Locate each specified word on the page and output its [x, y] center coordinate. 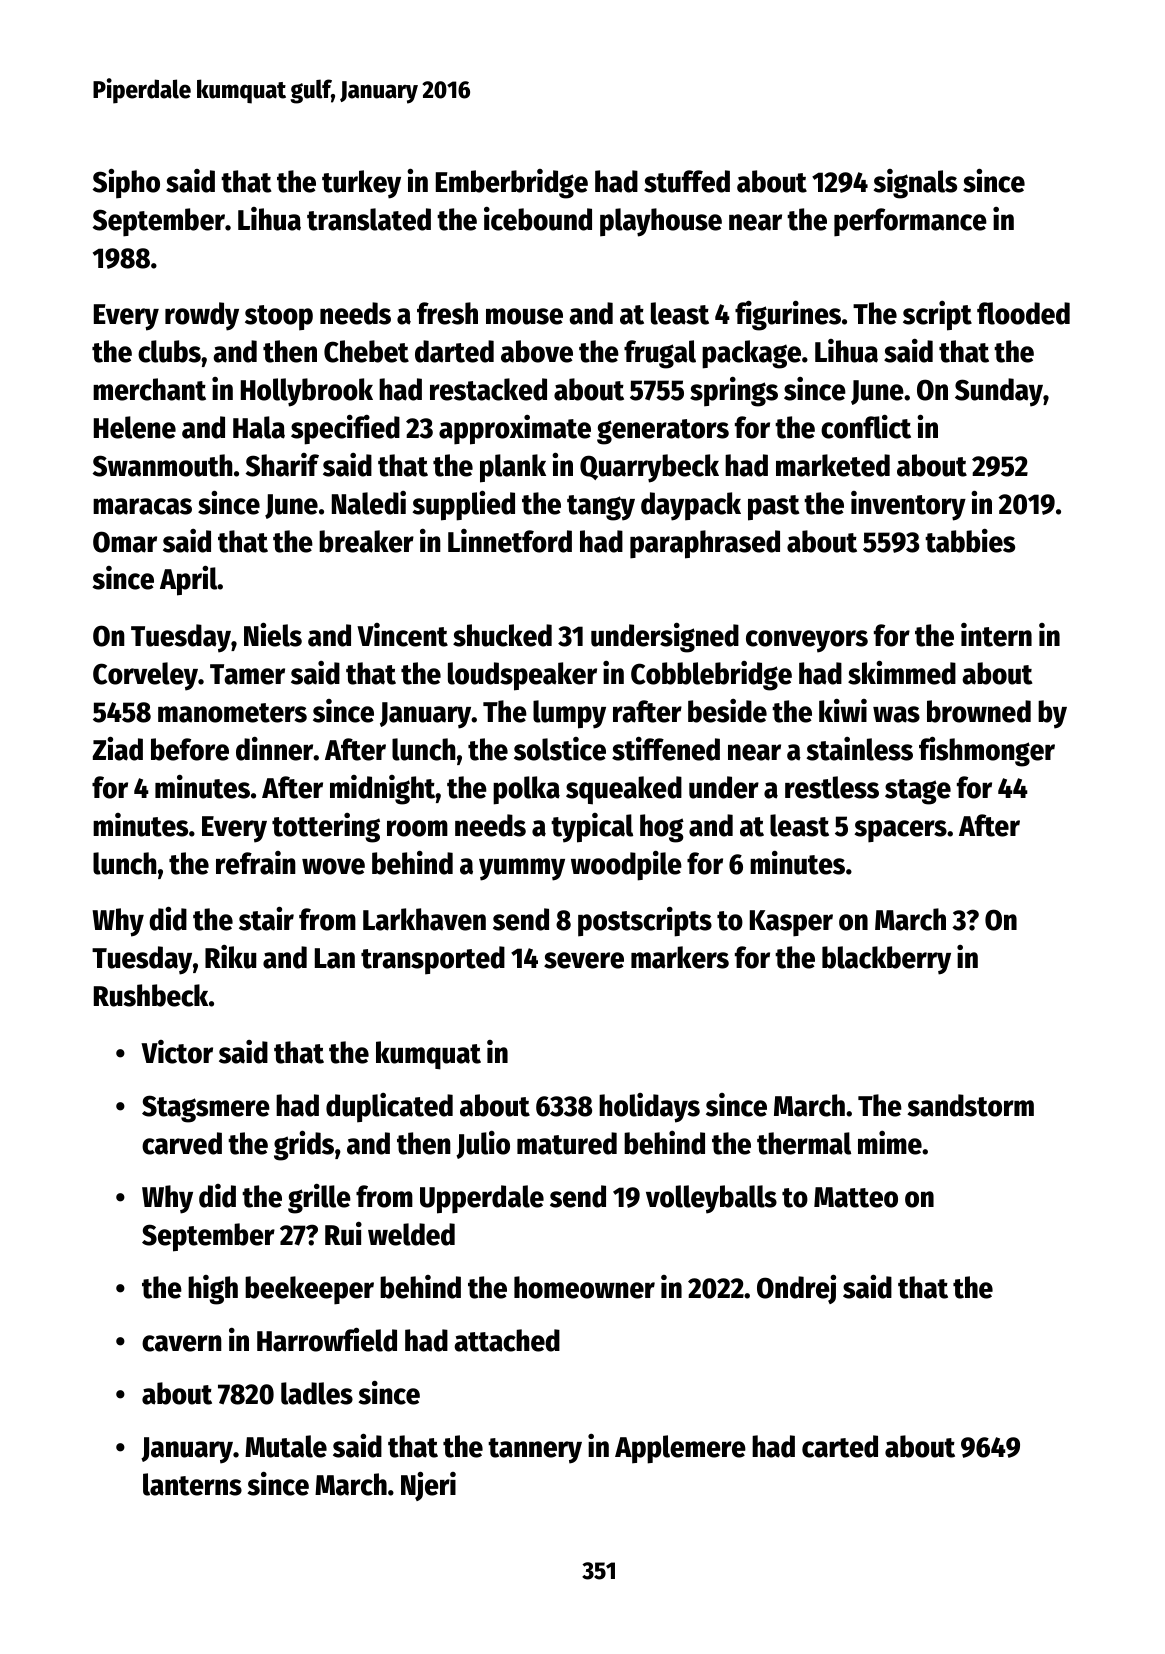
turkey [361, 184]
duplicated [389, 1108]
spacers [900, 831]
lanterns [192, 1484]
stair [266, 918]
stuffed [687, 181]
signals [915, 184]
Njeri [428, 1486]
